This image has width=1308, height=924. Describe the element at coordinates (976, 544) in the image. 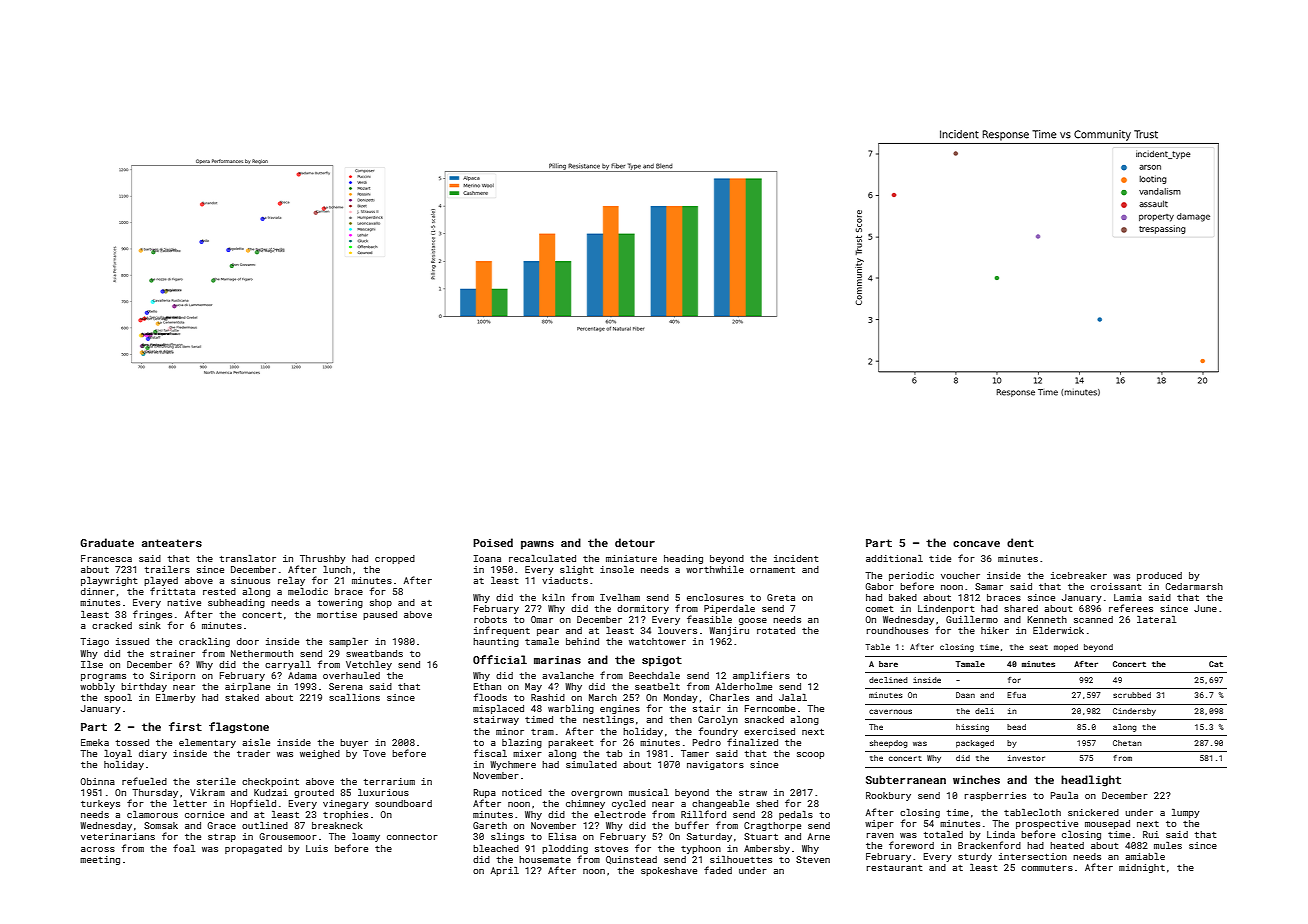

I see `concave` at that location.
